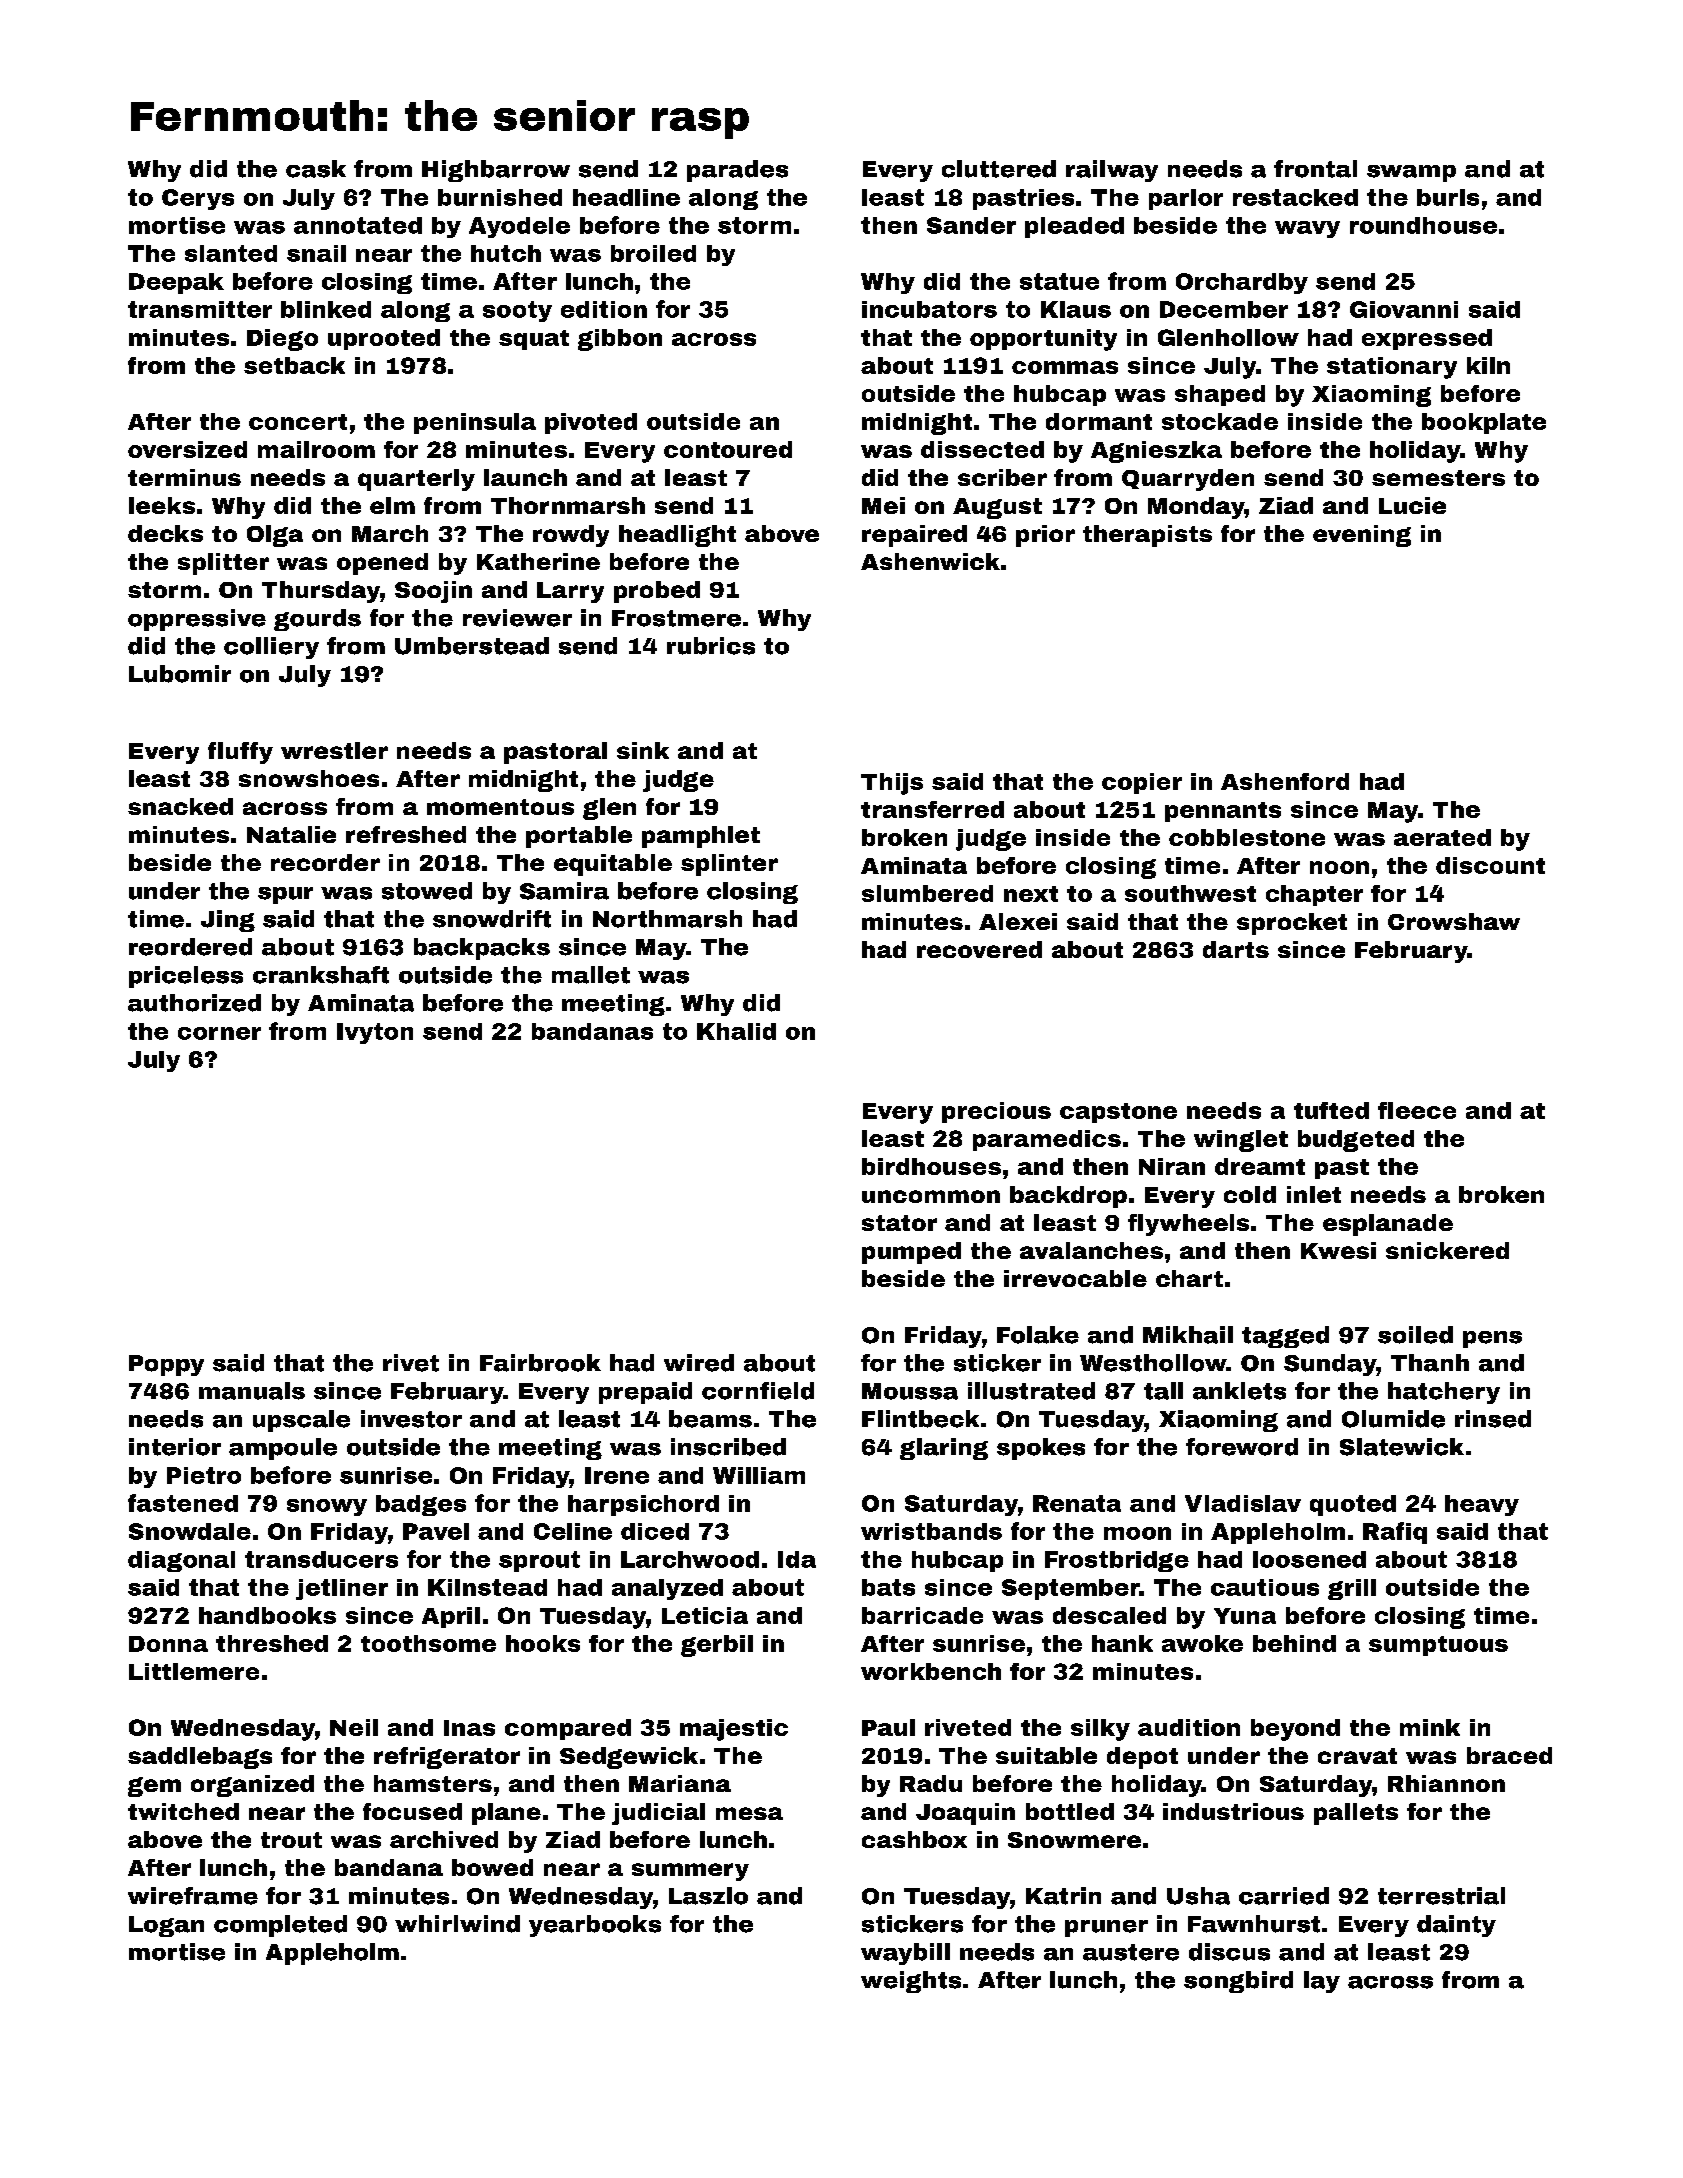  I want to click on Khalid, so click(736, 1031).
